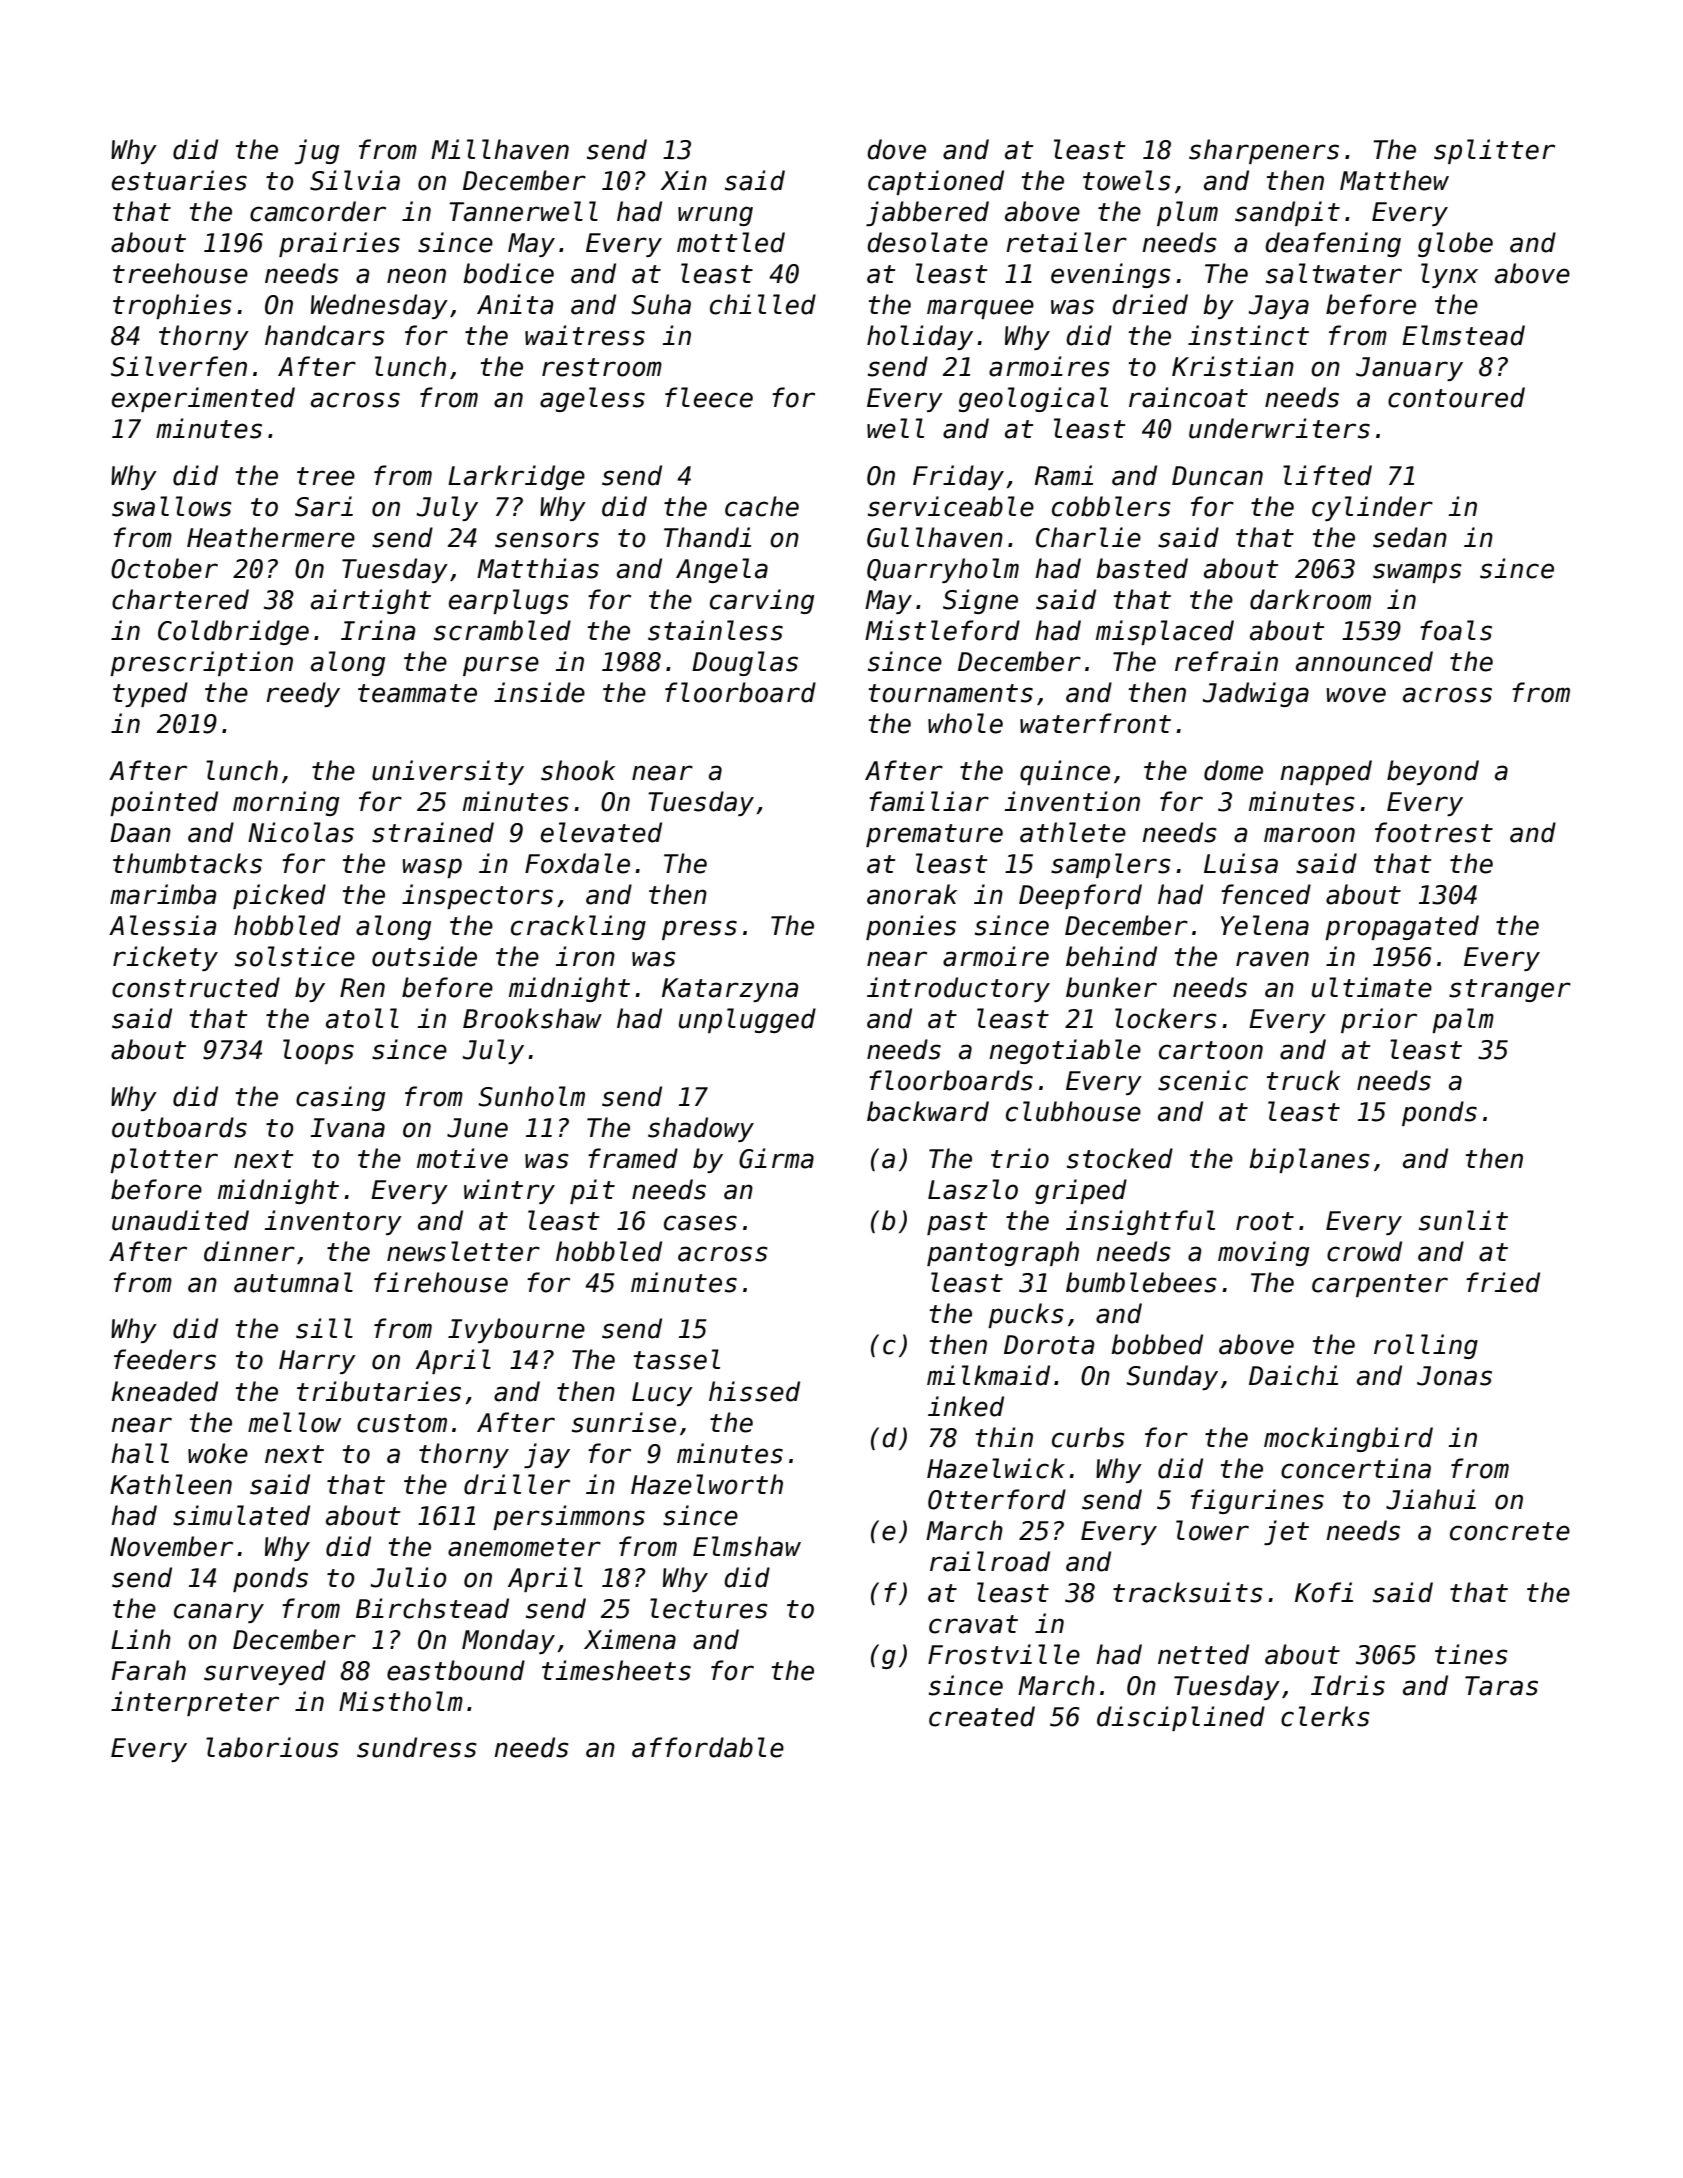  Describe the element at coordinates (1264, 151) in the screenshot. I see `sharpeners` at that location.
